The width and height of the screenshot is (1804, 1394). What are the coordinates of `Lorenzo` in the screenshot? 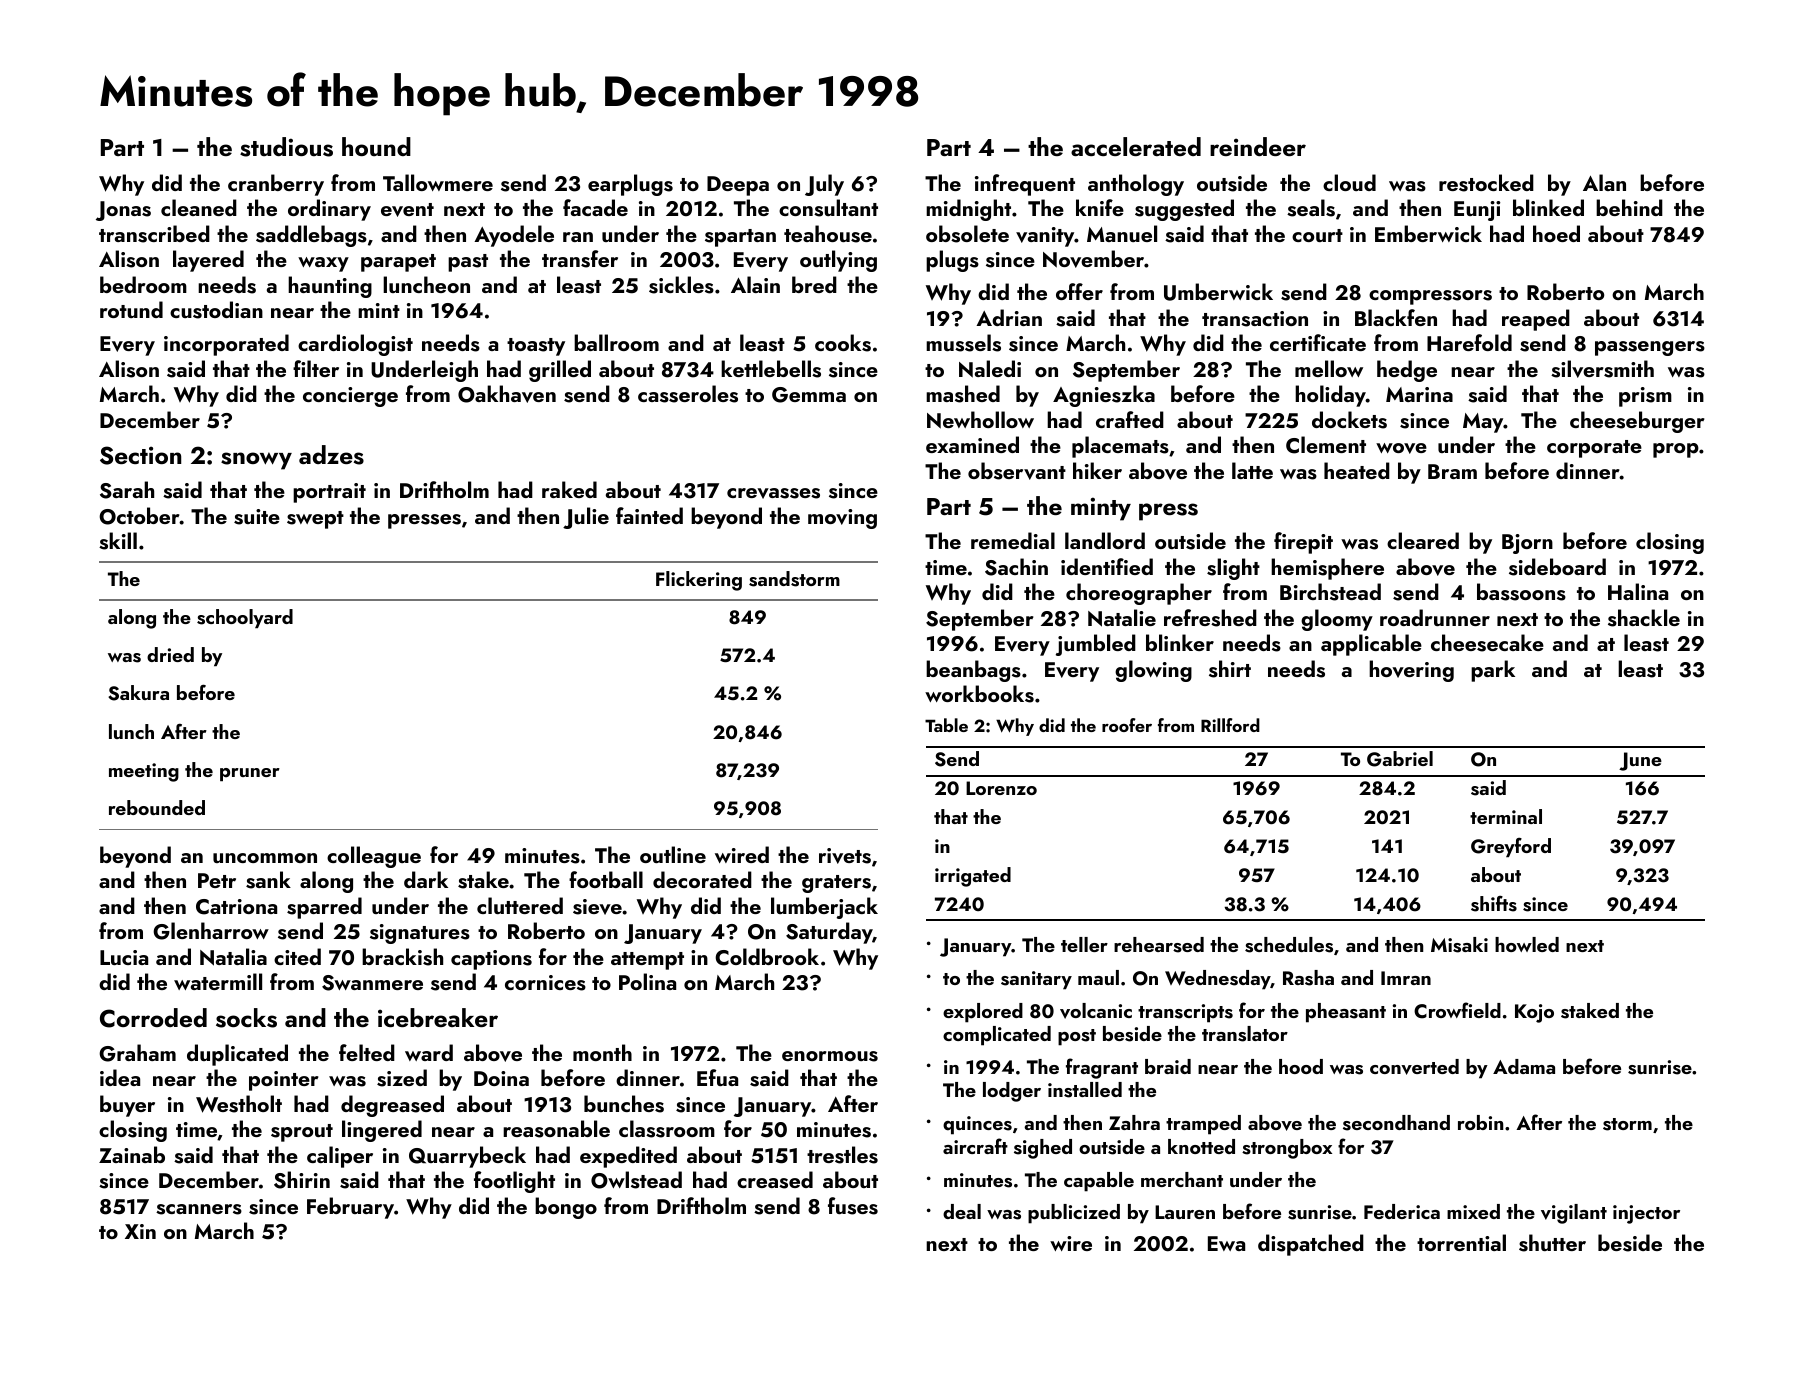 It's located at (1001, 788).
